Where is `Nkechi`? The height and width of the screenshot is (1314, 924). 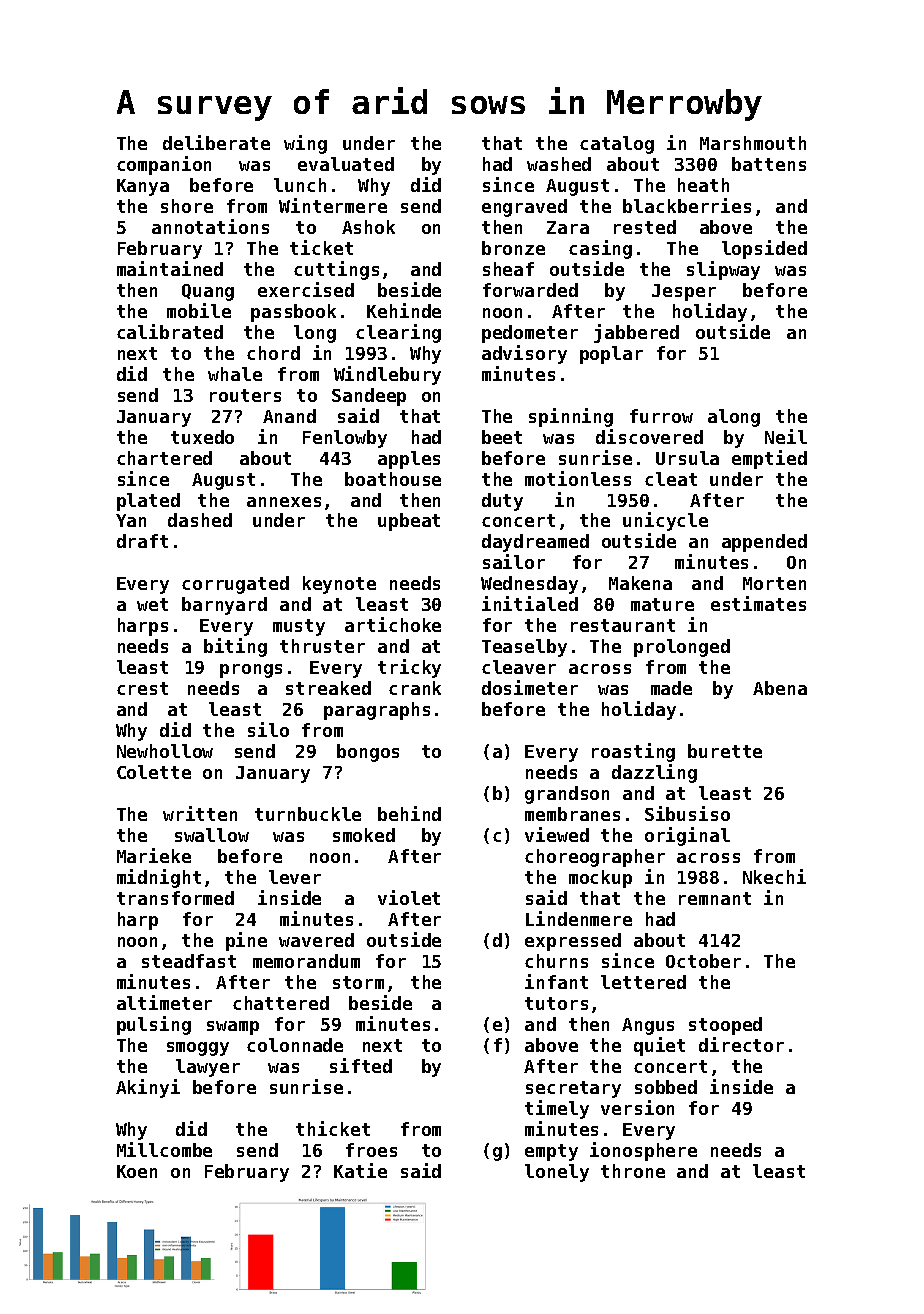 Nkechi is located at coordinates (774, 876).
